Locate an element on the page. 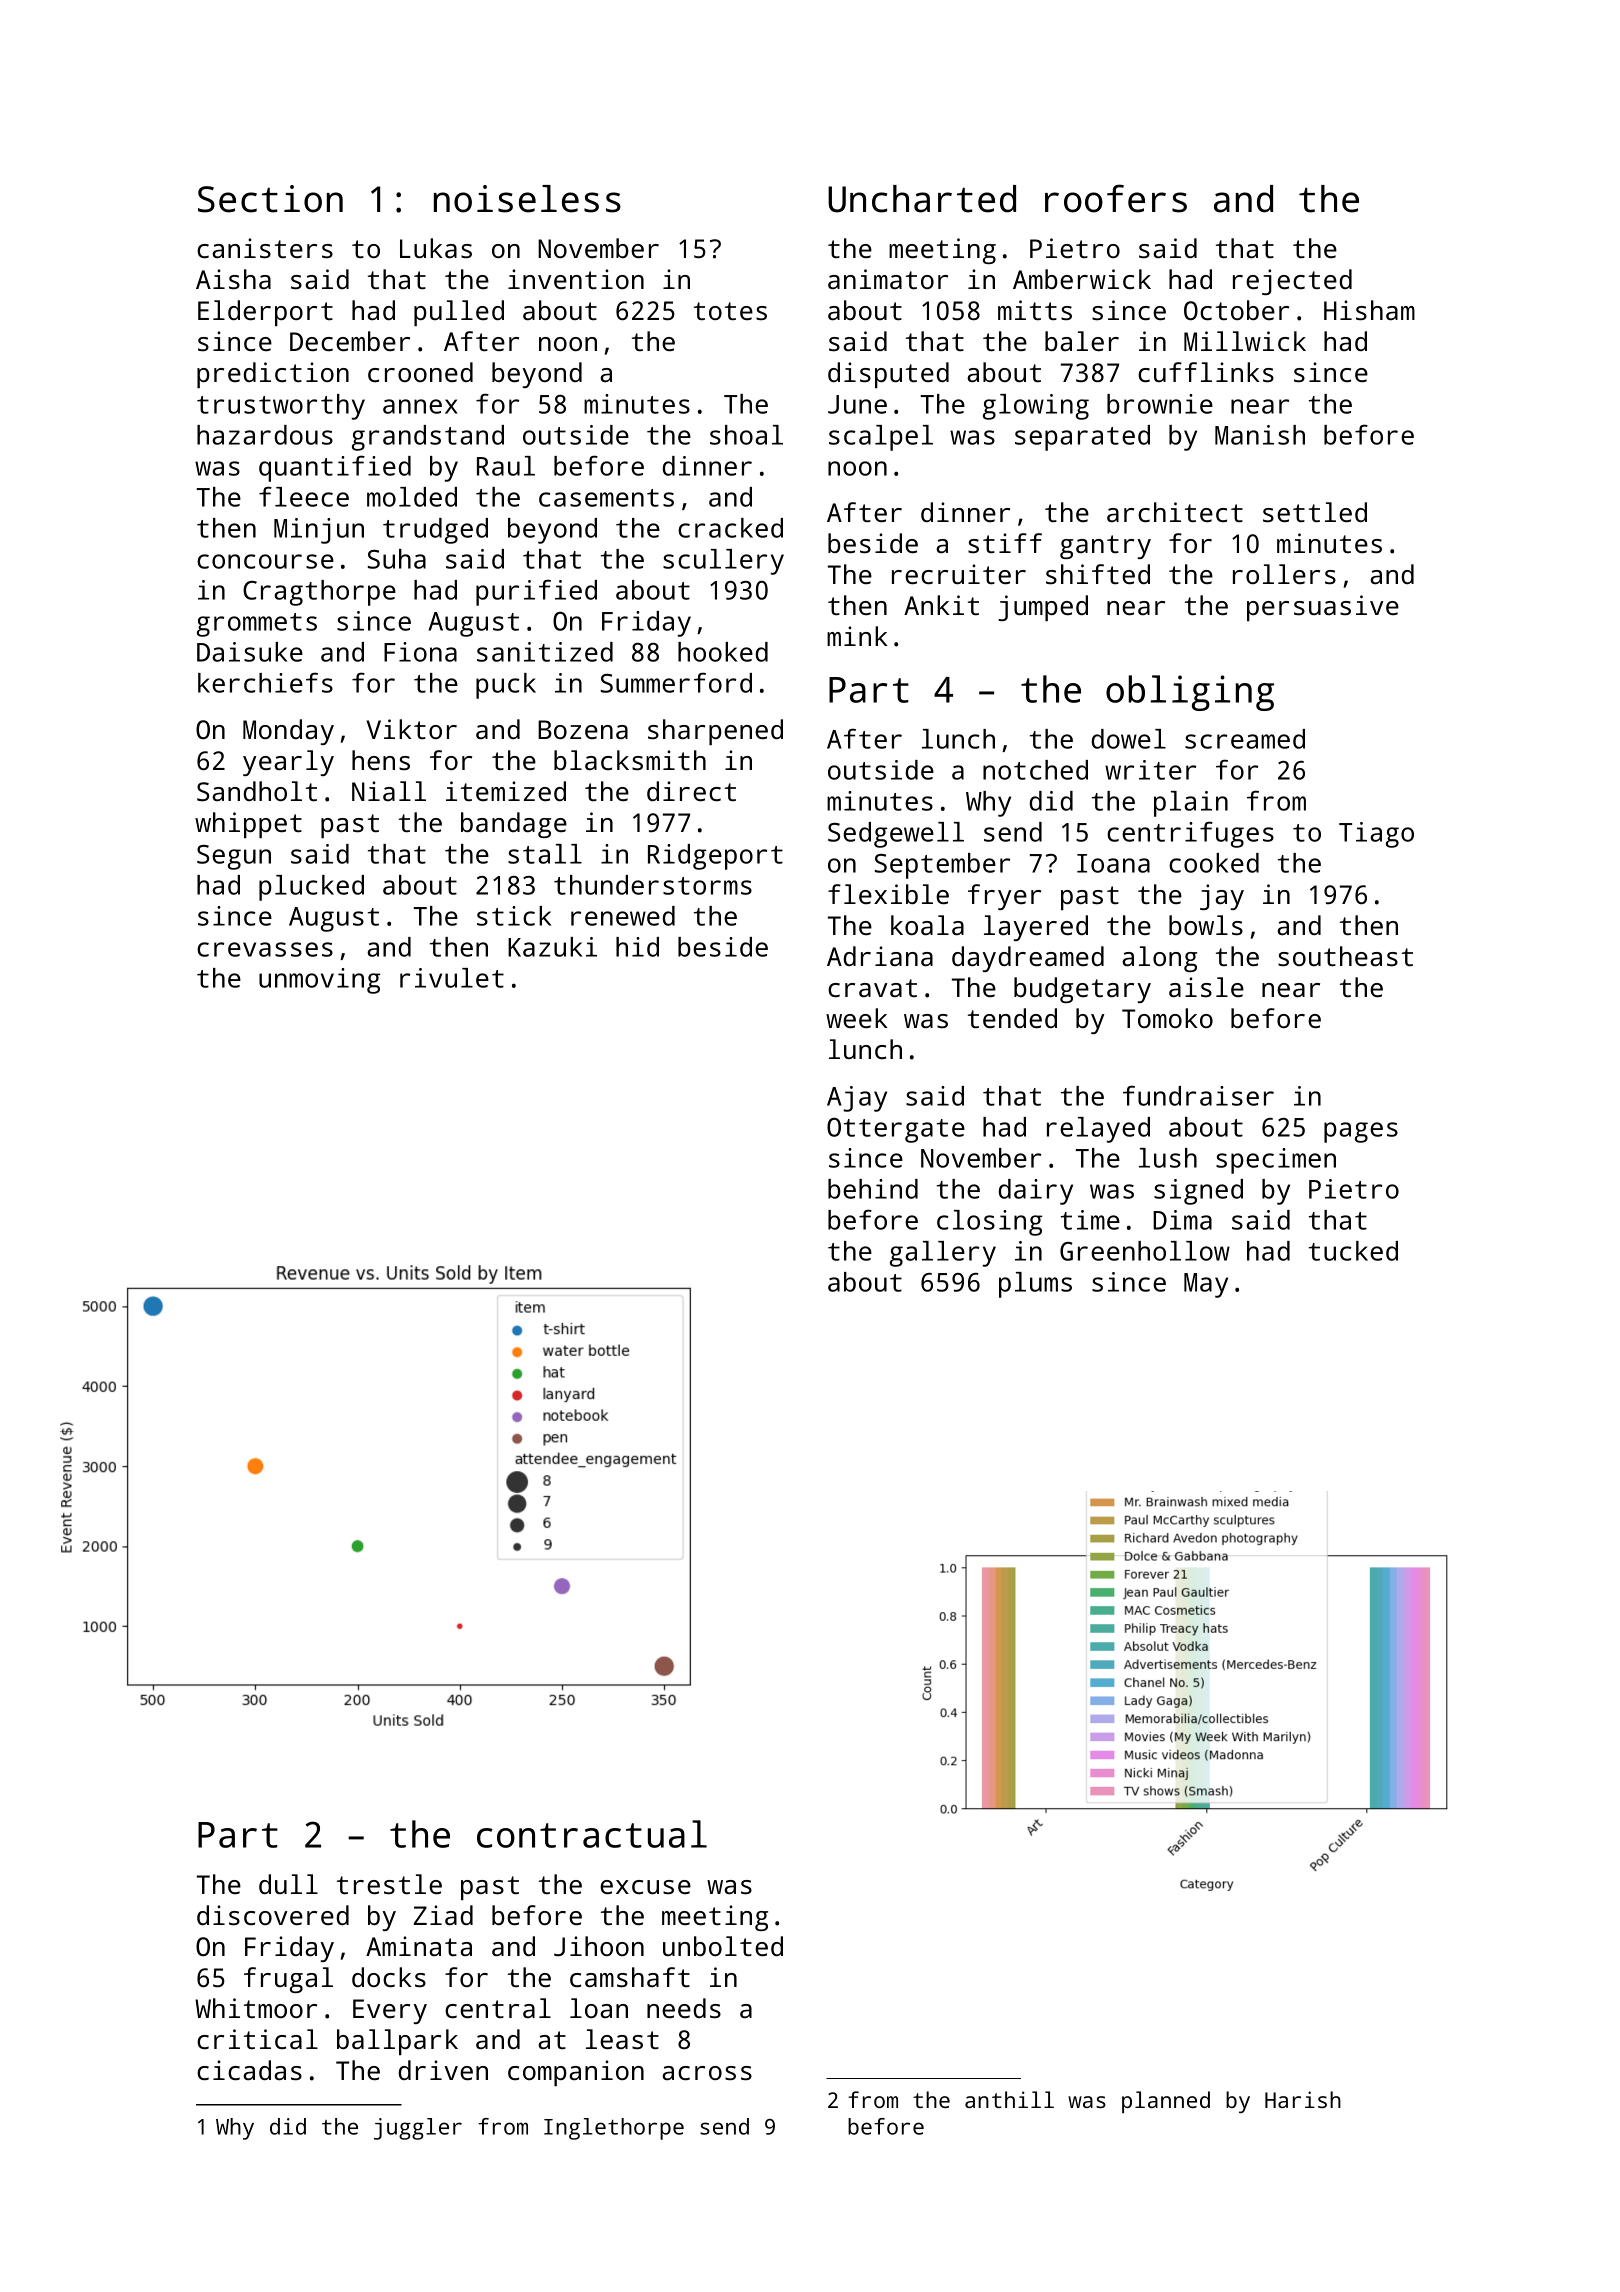 The image size is (1620, 2292). pages is located at coordinates (1361, 1132).
